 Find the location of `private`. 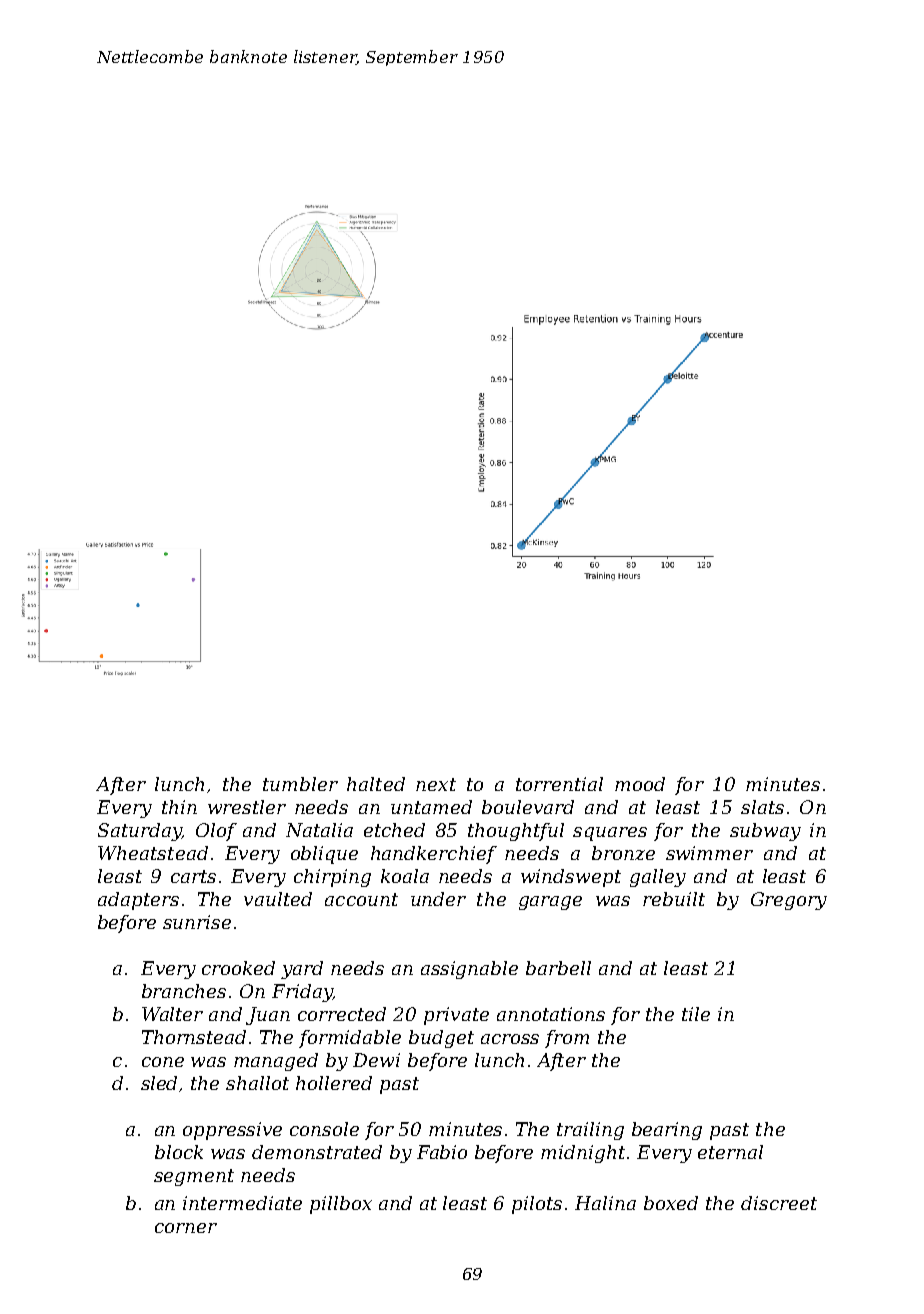

private is located at coordinates (456, 1016).
